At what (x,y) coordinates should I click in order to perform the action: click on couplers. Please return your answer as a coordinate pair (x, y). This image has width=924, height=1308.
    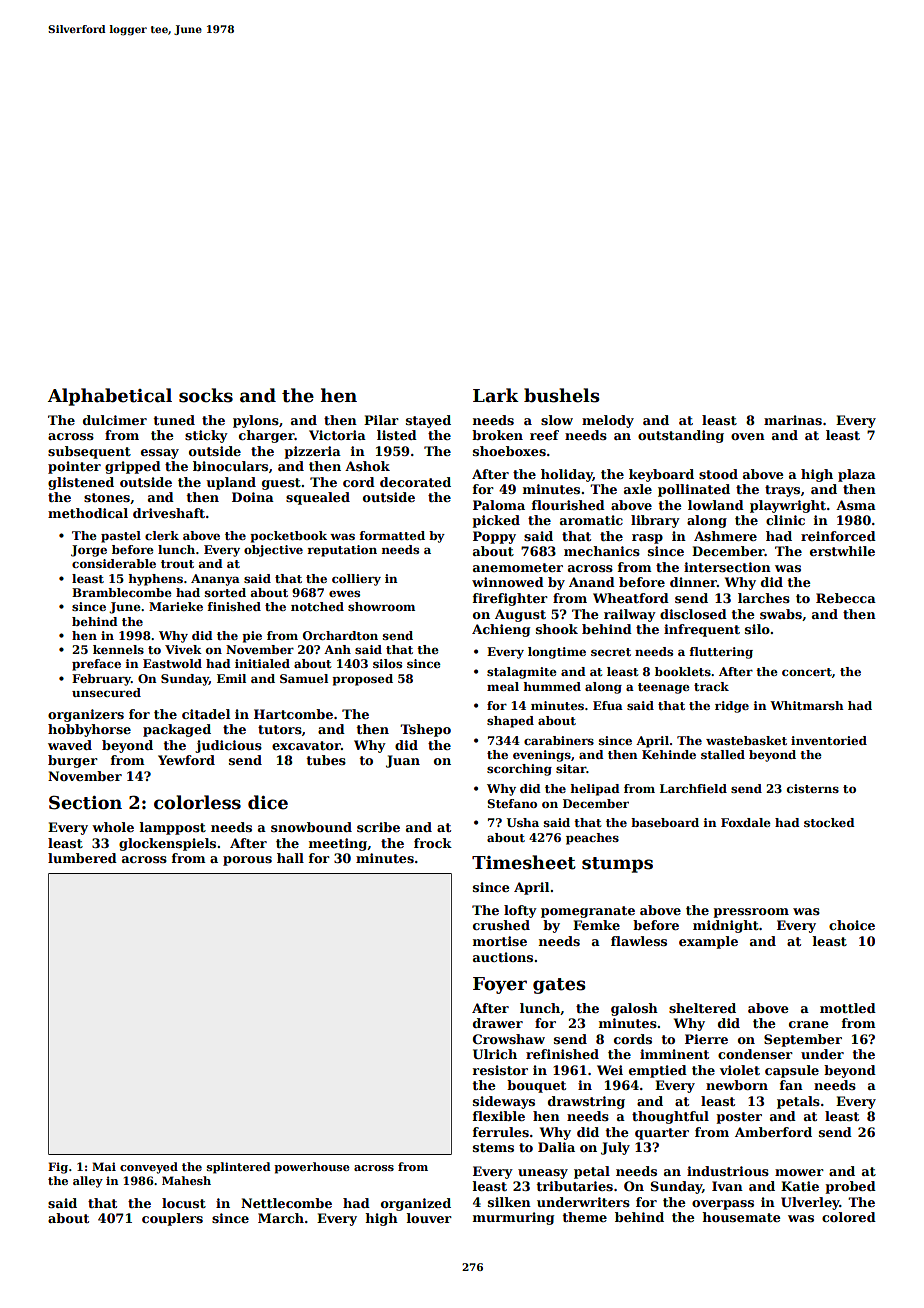
    Looking at the image, I should click on (172, 1219).
